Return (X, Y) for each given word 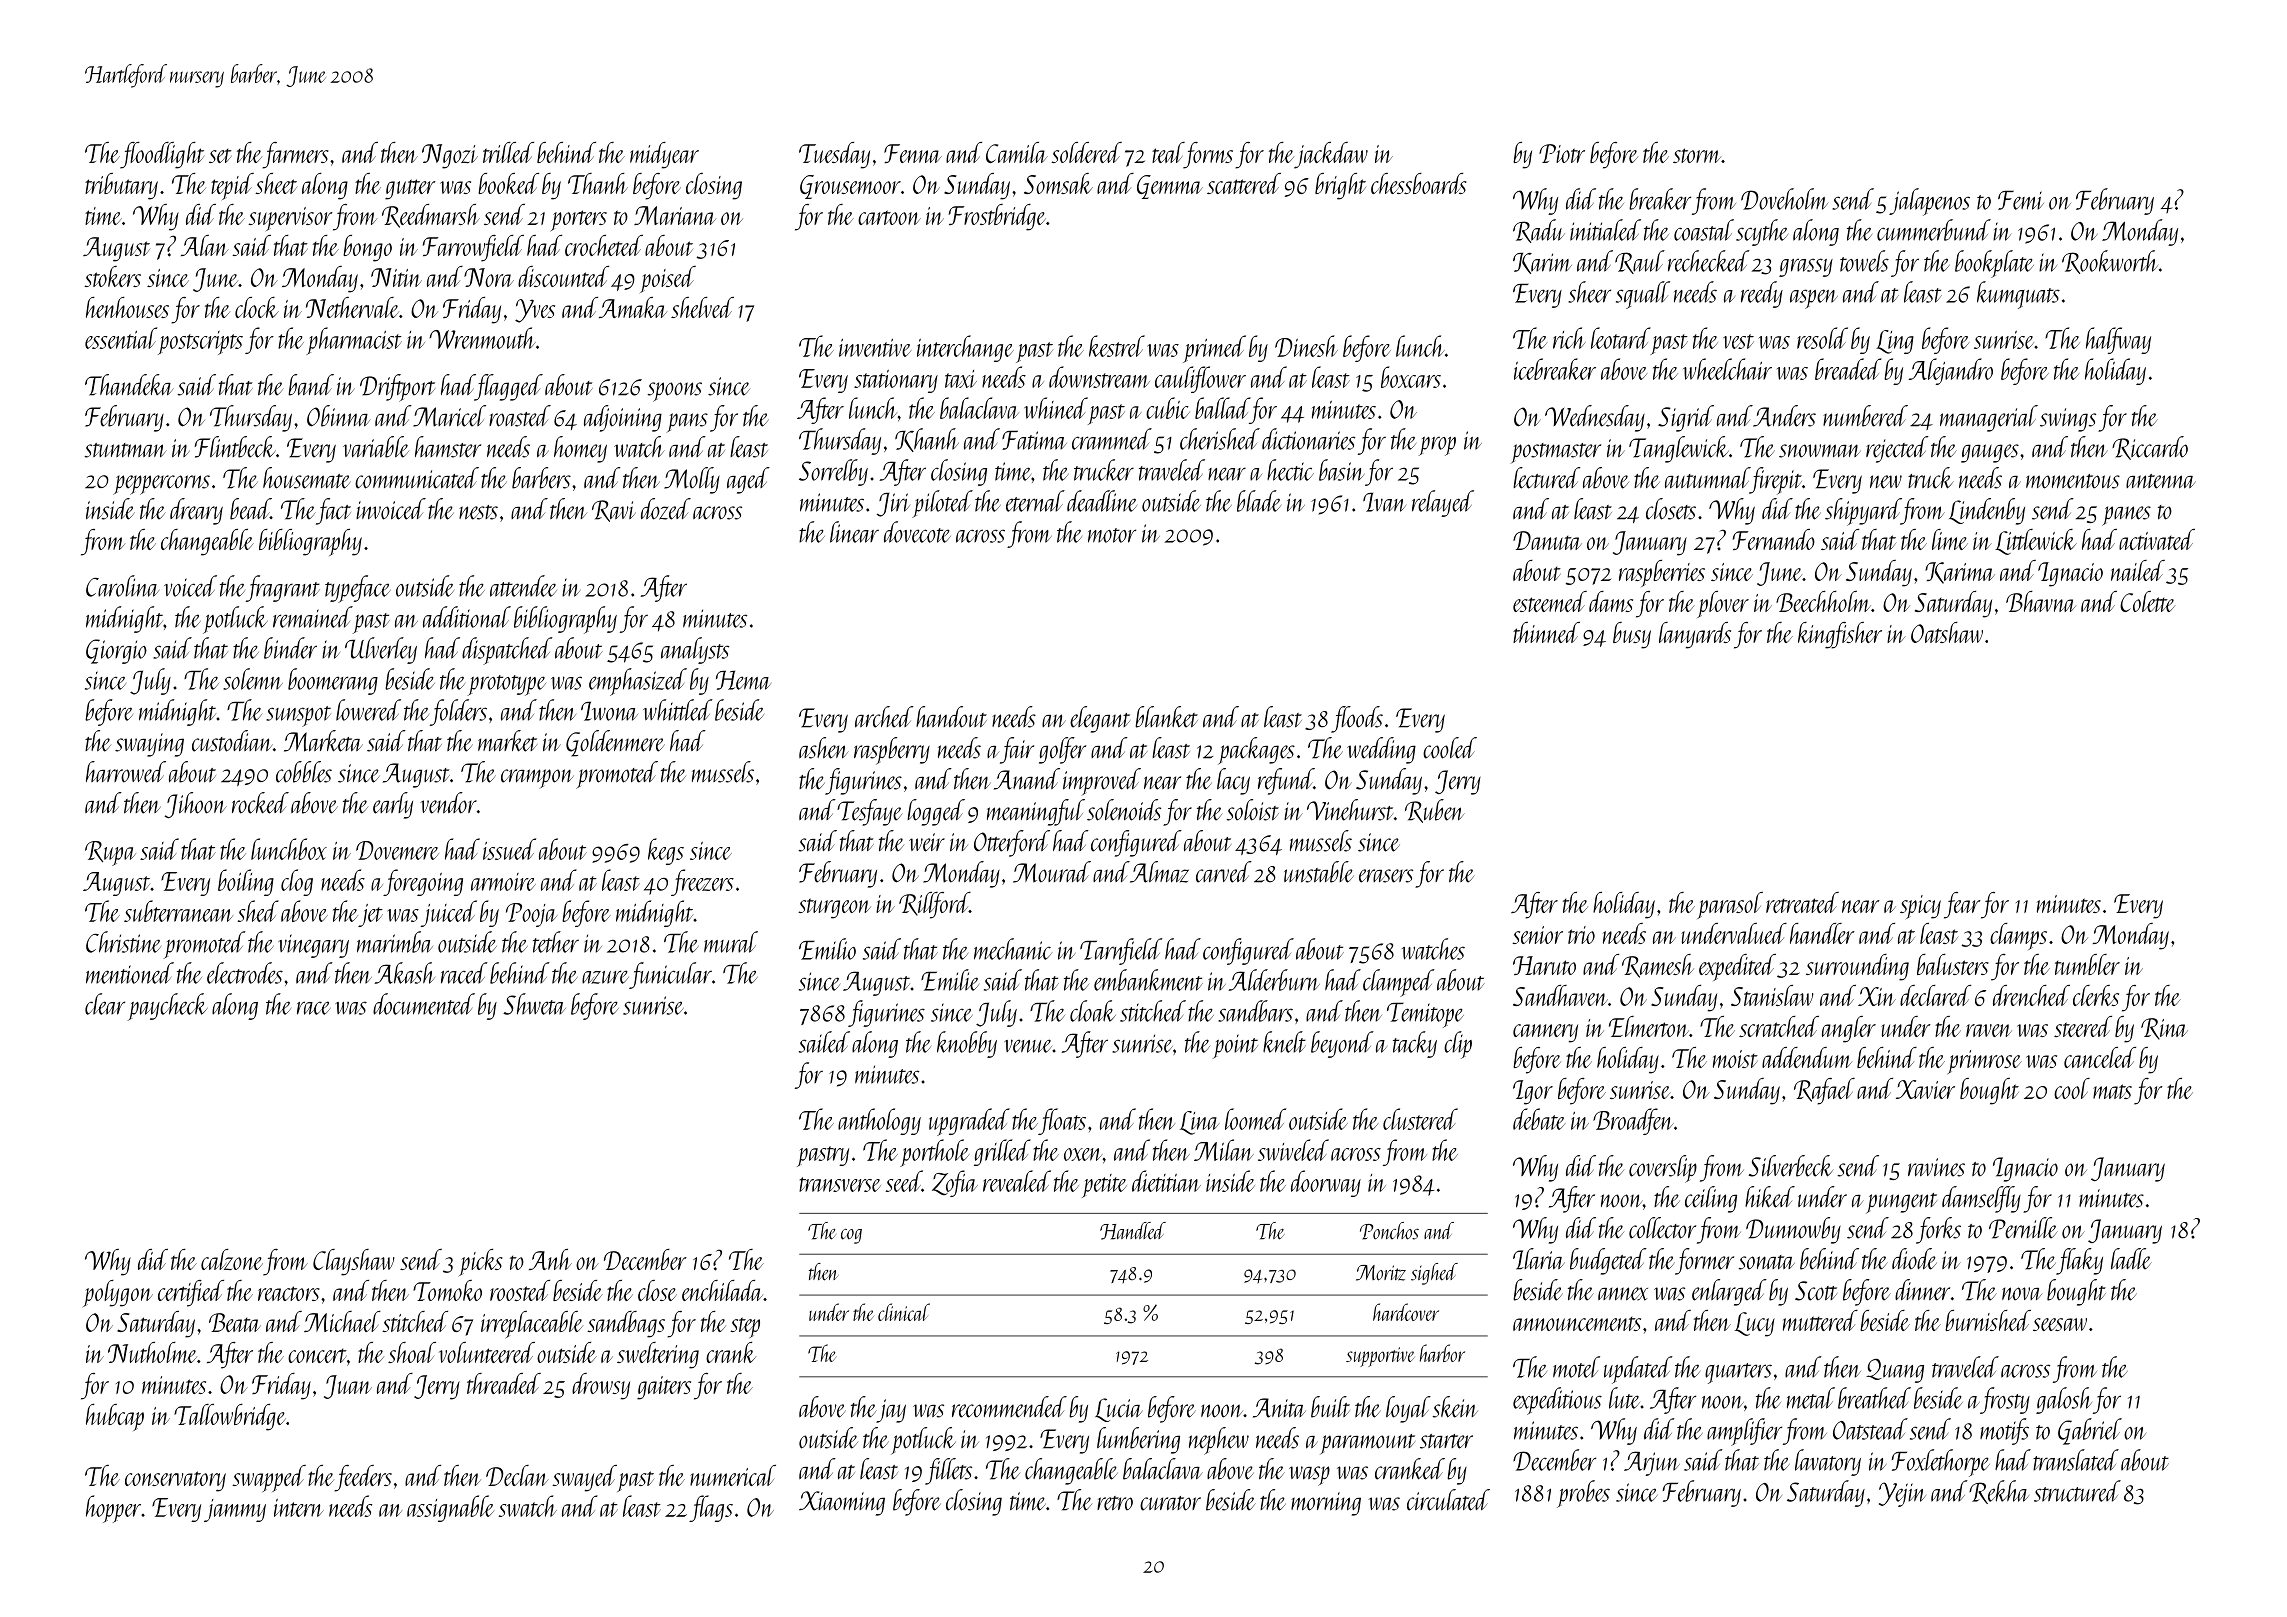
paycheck (167, 1007)
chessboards (1419, 183)
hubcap (115, 1417)
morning (1326, 1504)
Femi (2021, 200)
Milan (1224, 1150)
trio (1581, 935)
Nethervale (352, 307)
